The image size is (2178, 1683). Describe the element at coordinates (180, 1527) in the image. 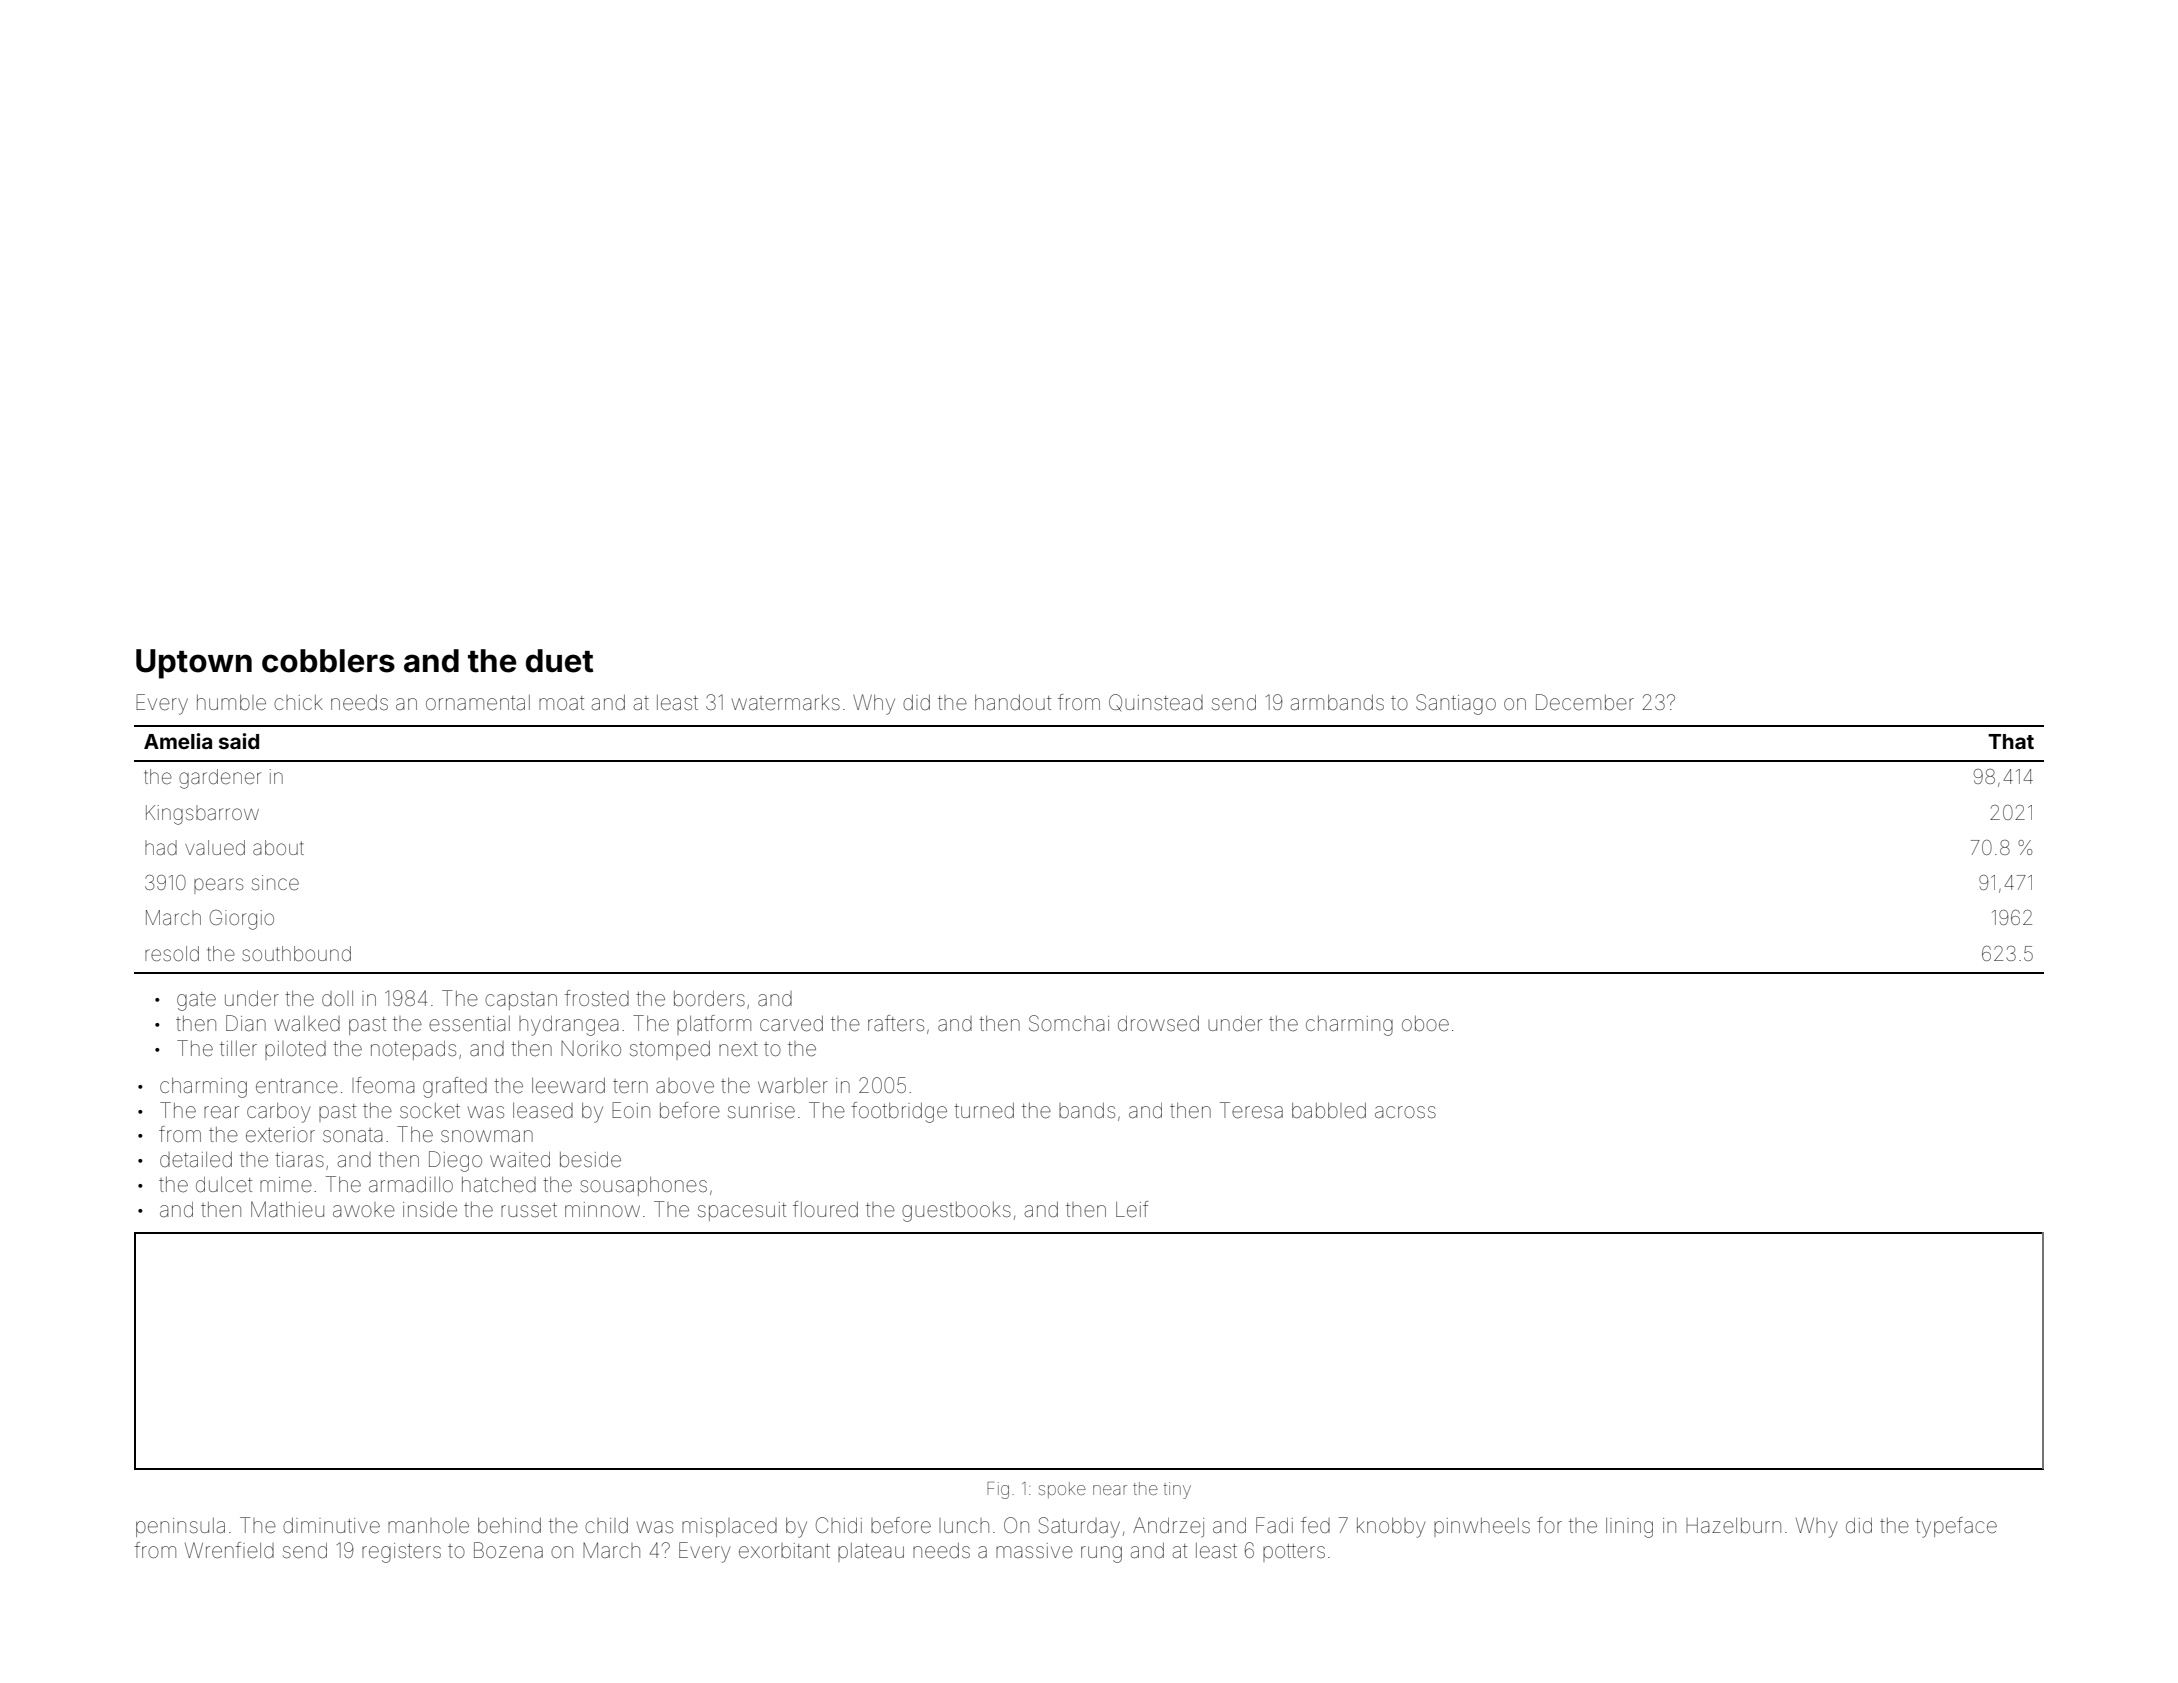

I see `peninsula` at that location.
